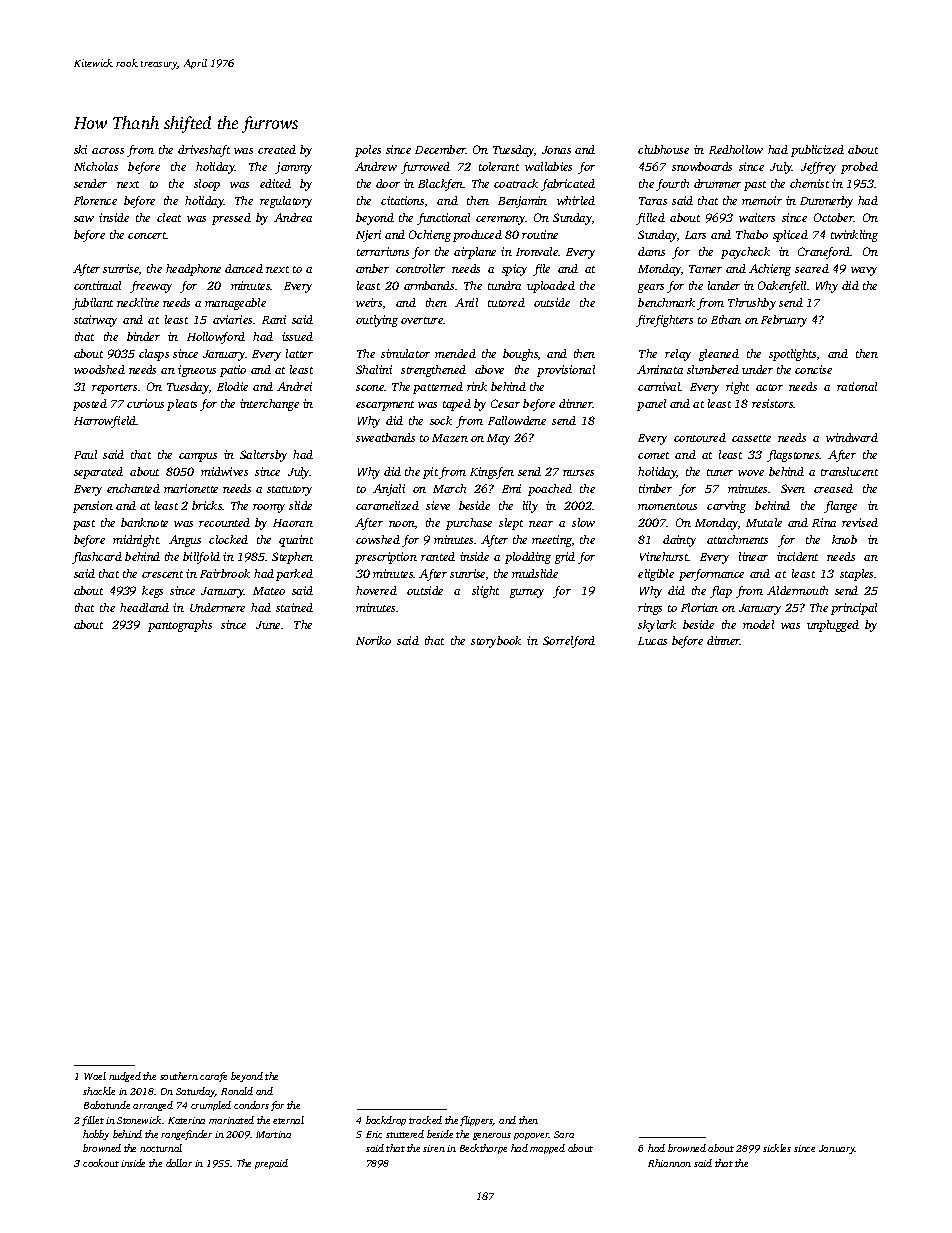 Image resolution: width=952 pixels, height=1233 pixels. What do you see at coordinates (271, 1164) in the document?
I see `prepaid` at bounding box center [271, 1164].
